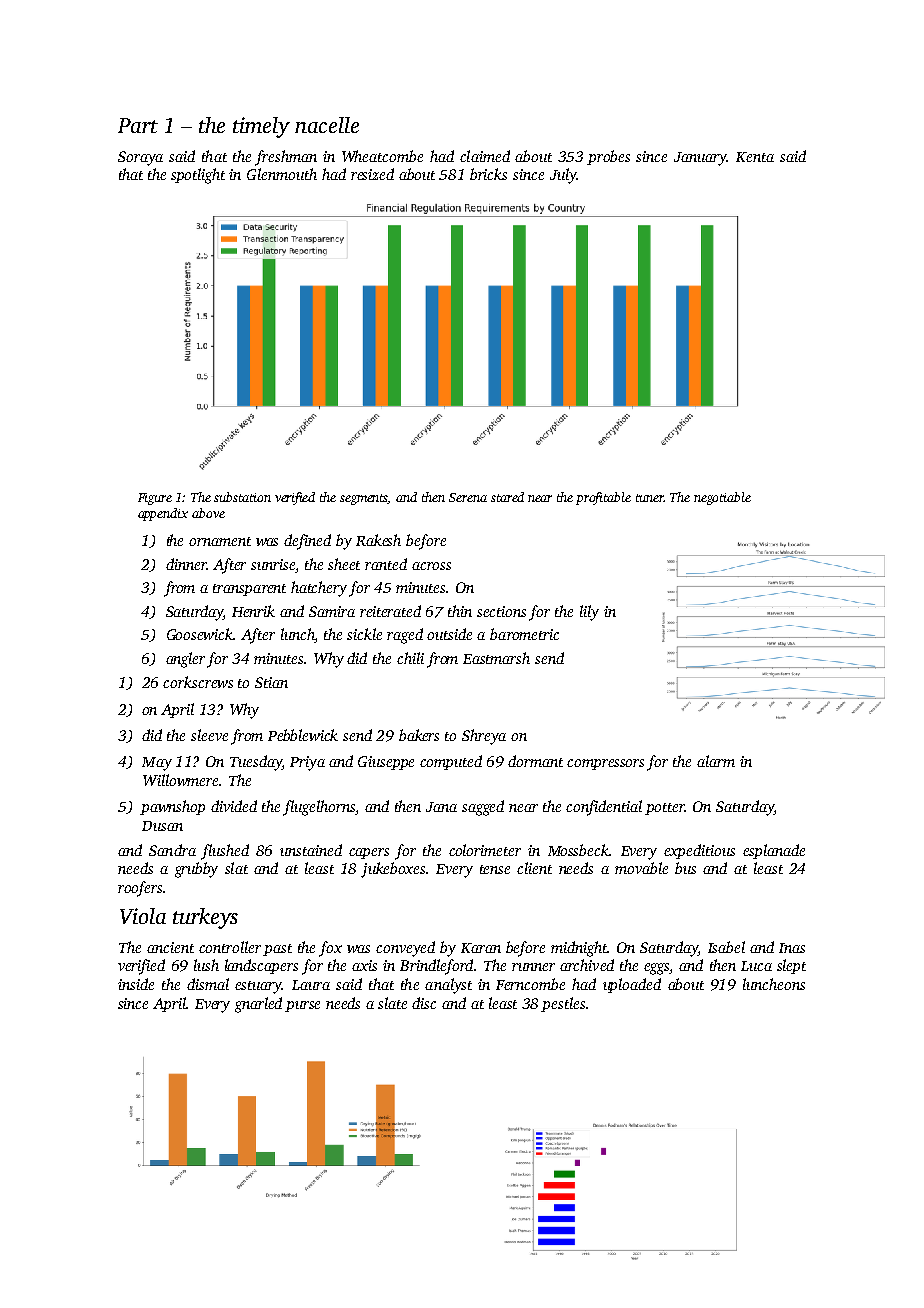 This screenshot has height=1308, width=924. I want to click on stared, so click(507, 497).
